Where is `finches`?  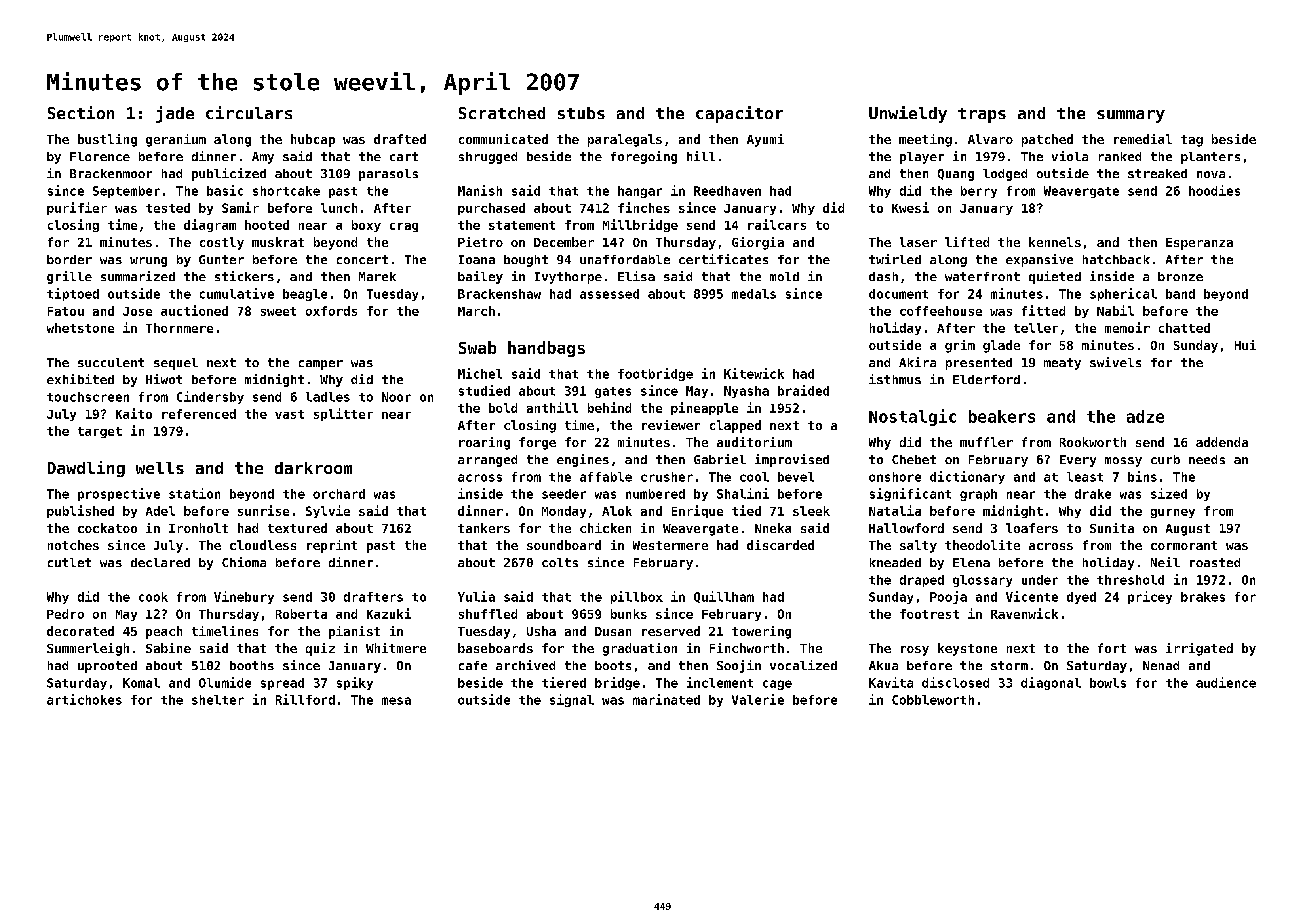
finches is located at coordinates (644, 207).
